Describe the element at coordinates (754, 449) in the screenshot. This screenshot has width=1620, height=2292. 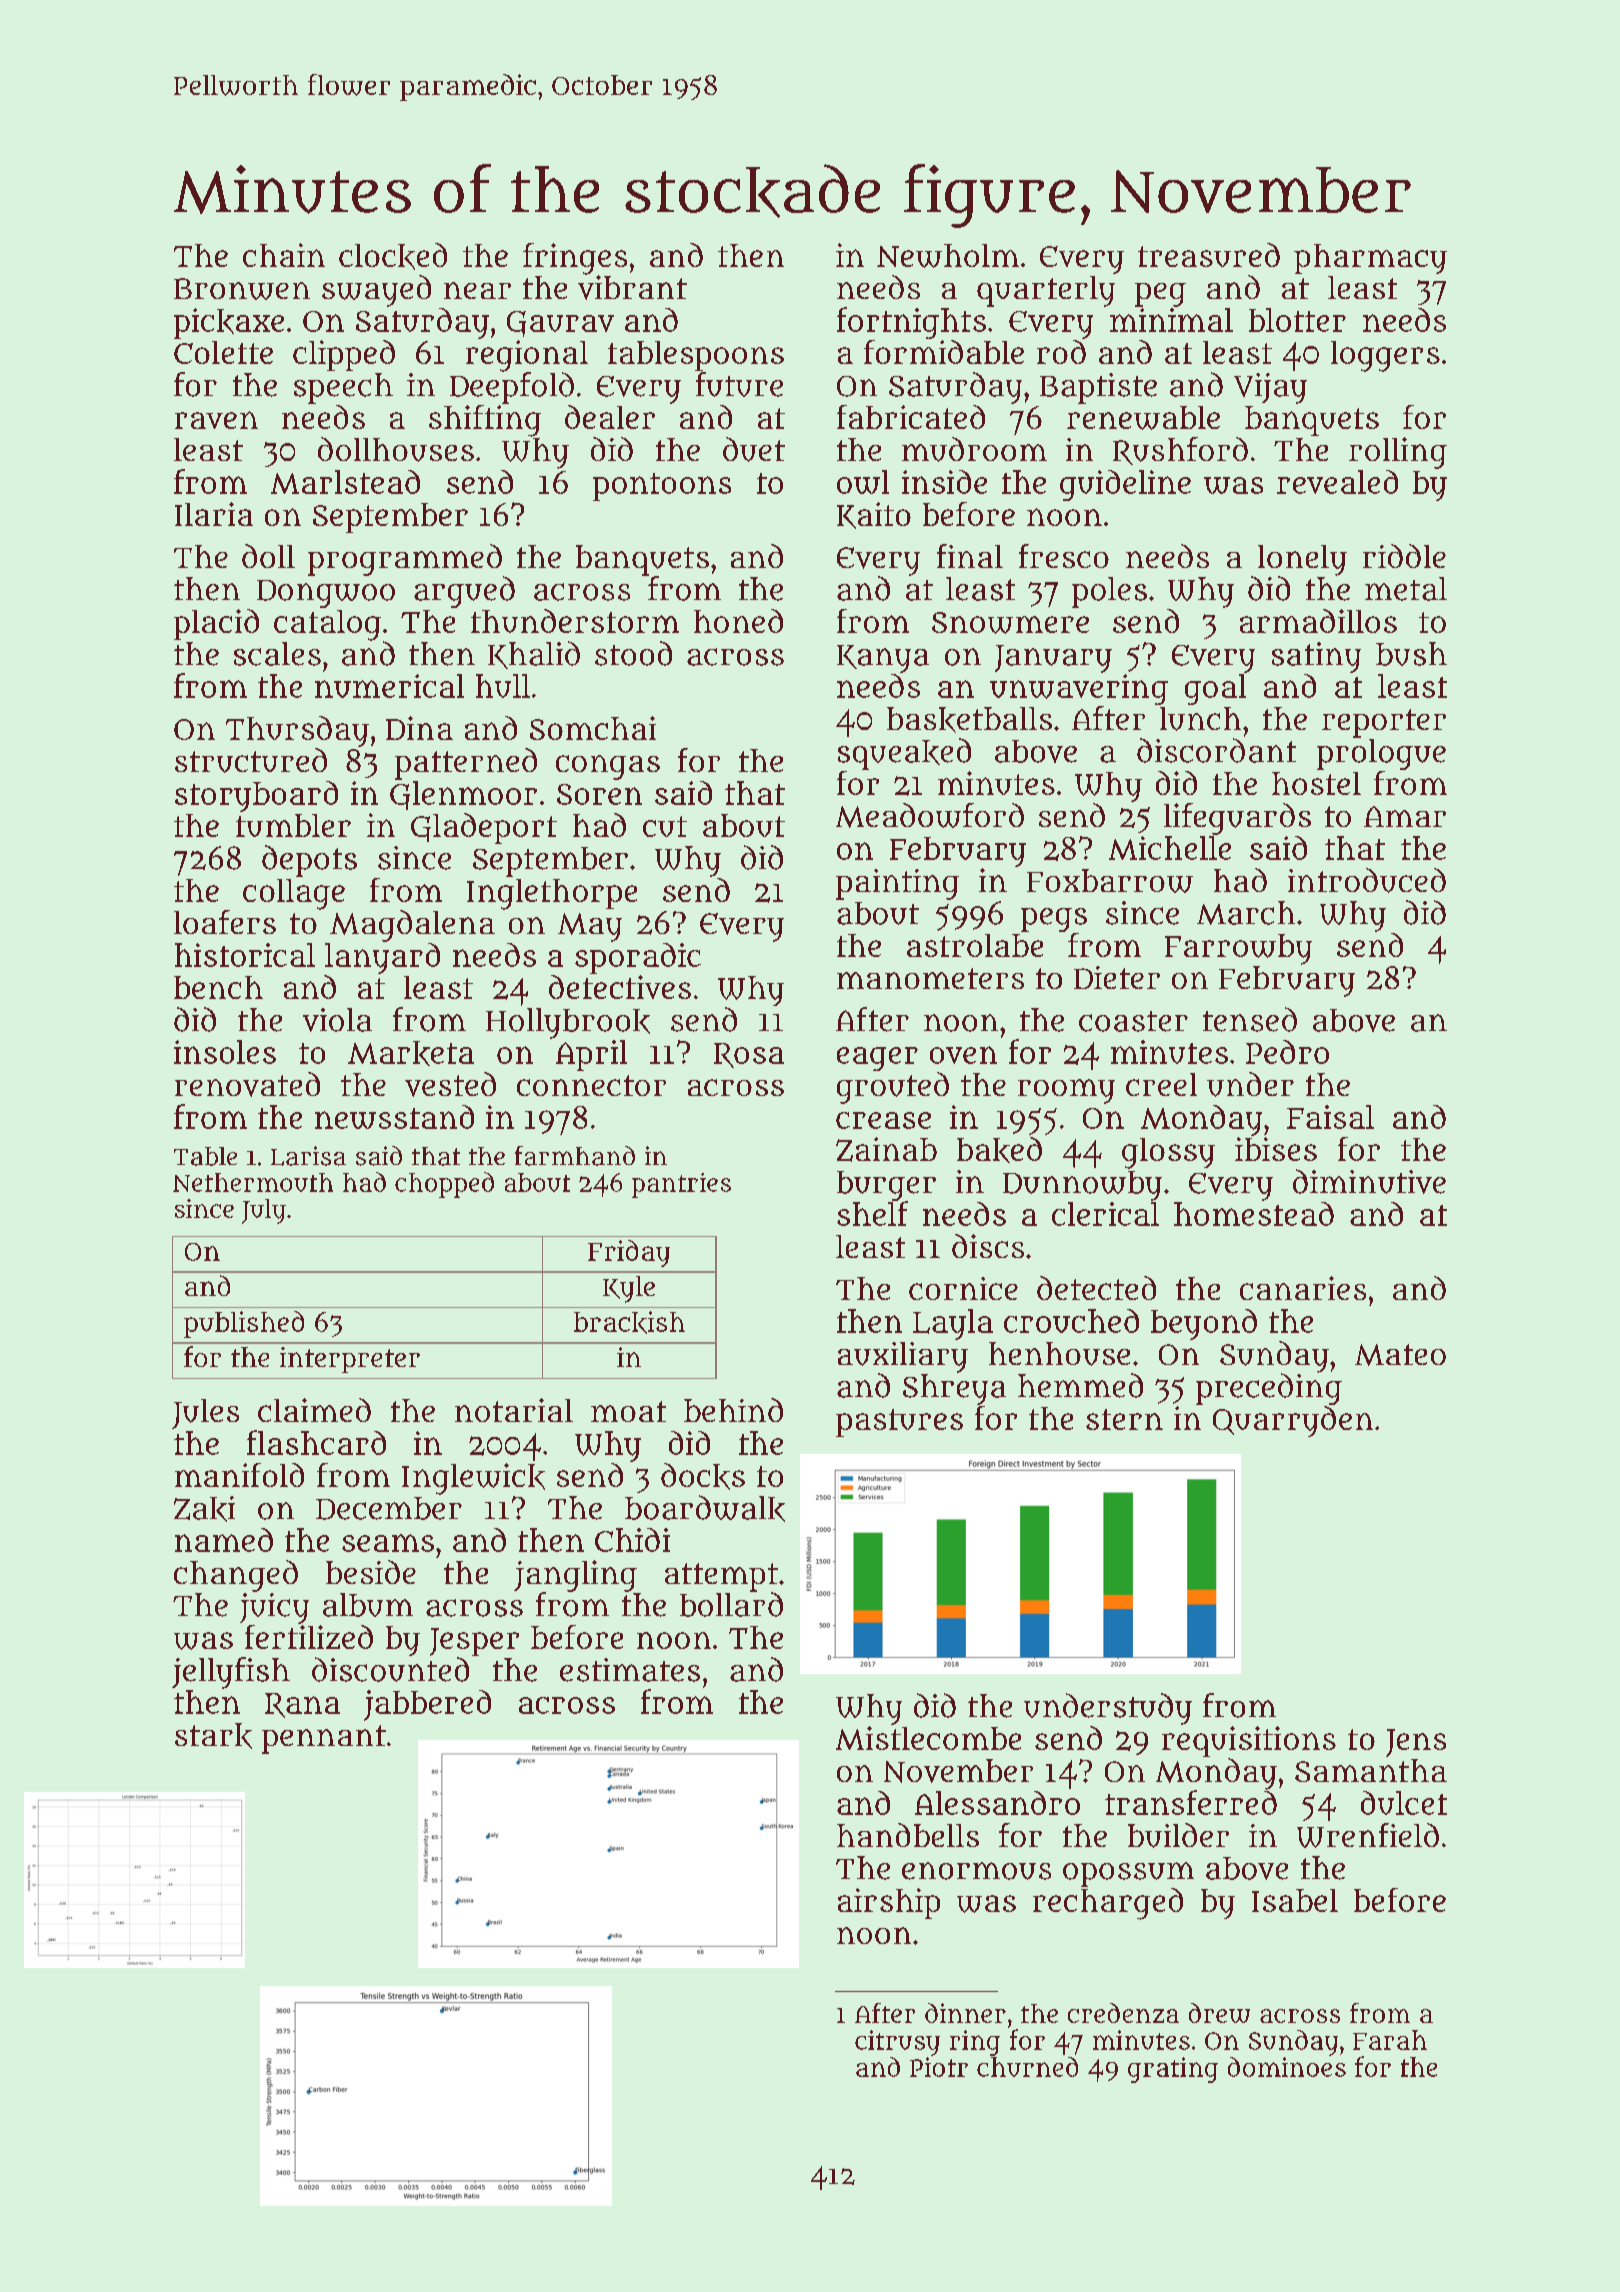
I see `duet` at that location.
